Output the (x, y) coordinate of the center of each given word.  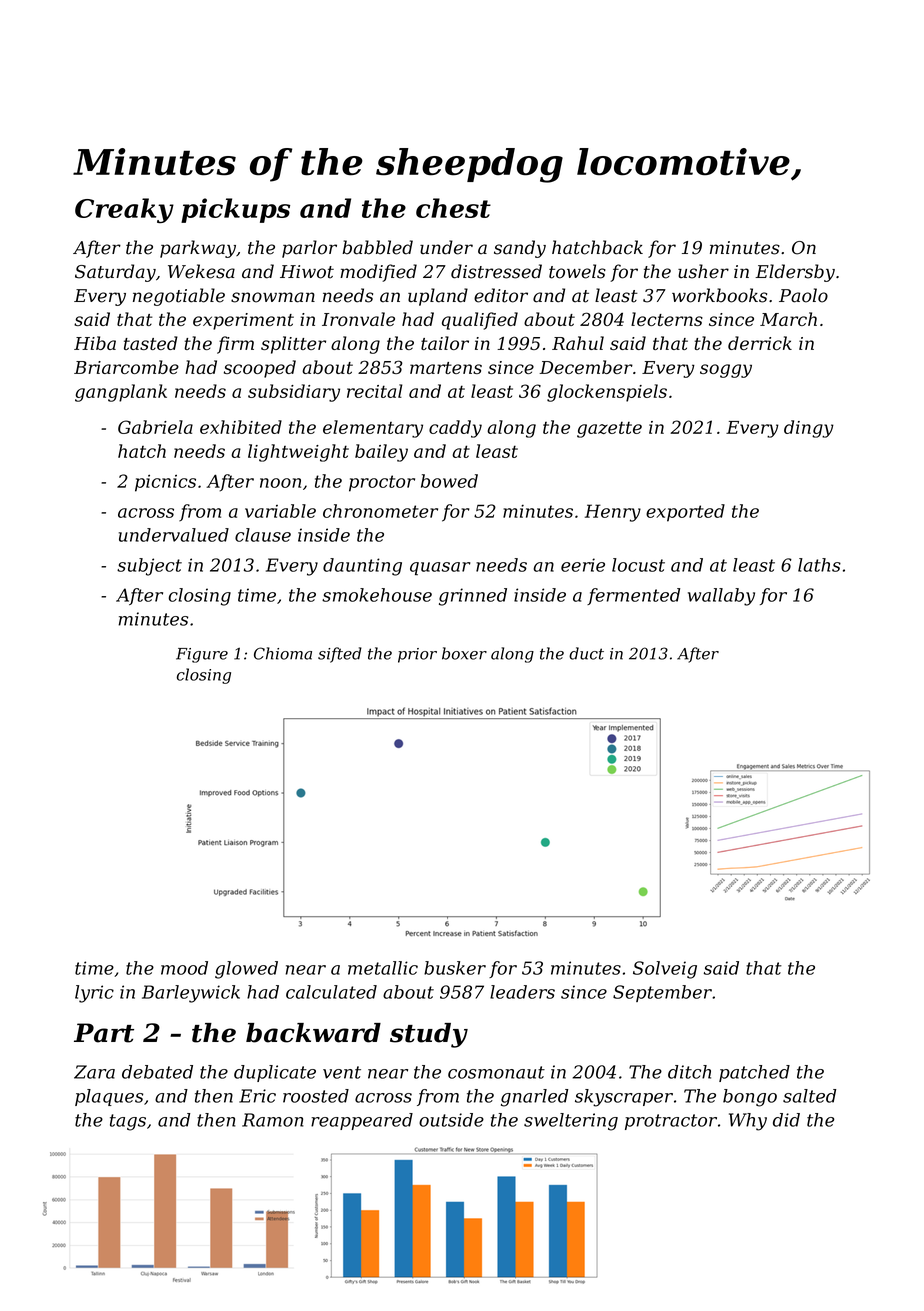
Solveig (665, 970)
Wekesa (201, 271)
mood (184, 968)
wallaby (721, 597)
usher (703, 271)
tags (128, 1122)
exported (685, 513)
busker (455, 968)
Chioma (283, 653)
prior (417, 655)
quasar (440, 568)
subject (149, 567)
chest (453, 208)
